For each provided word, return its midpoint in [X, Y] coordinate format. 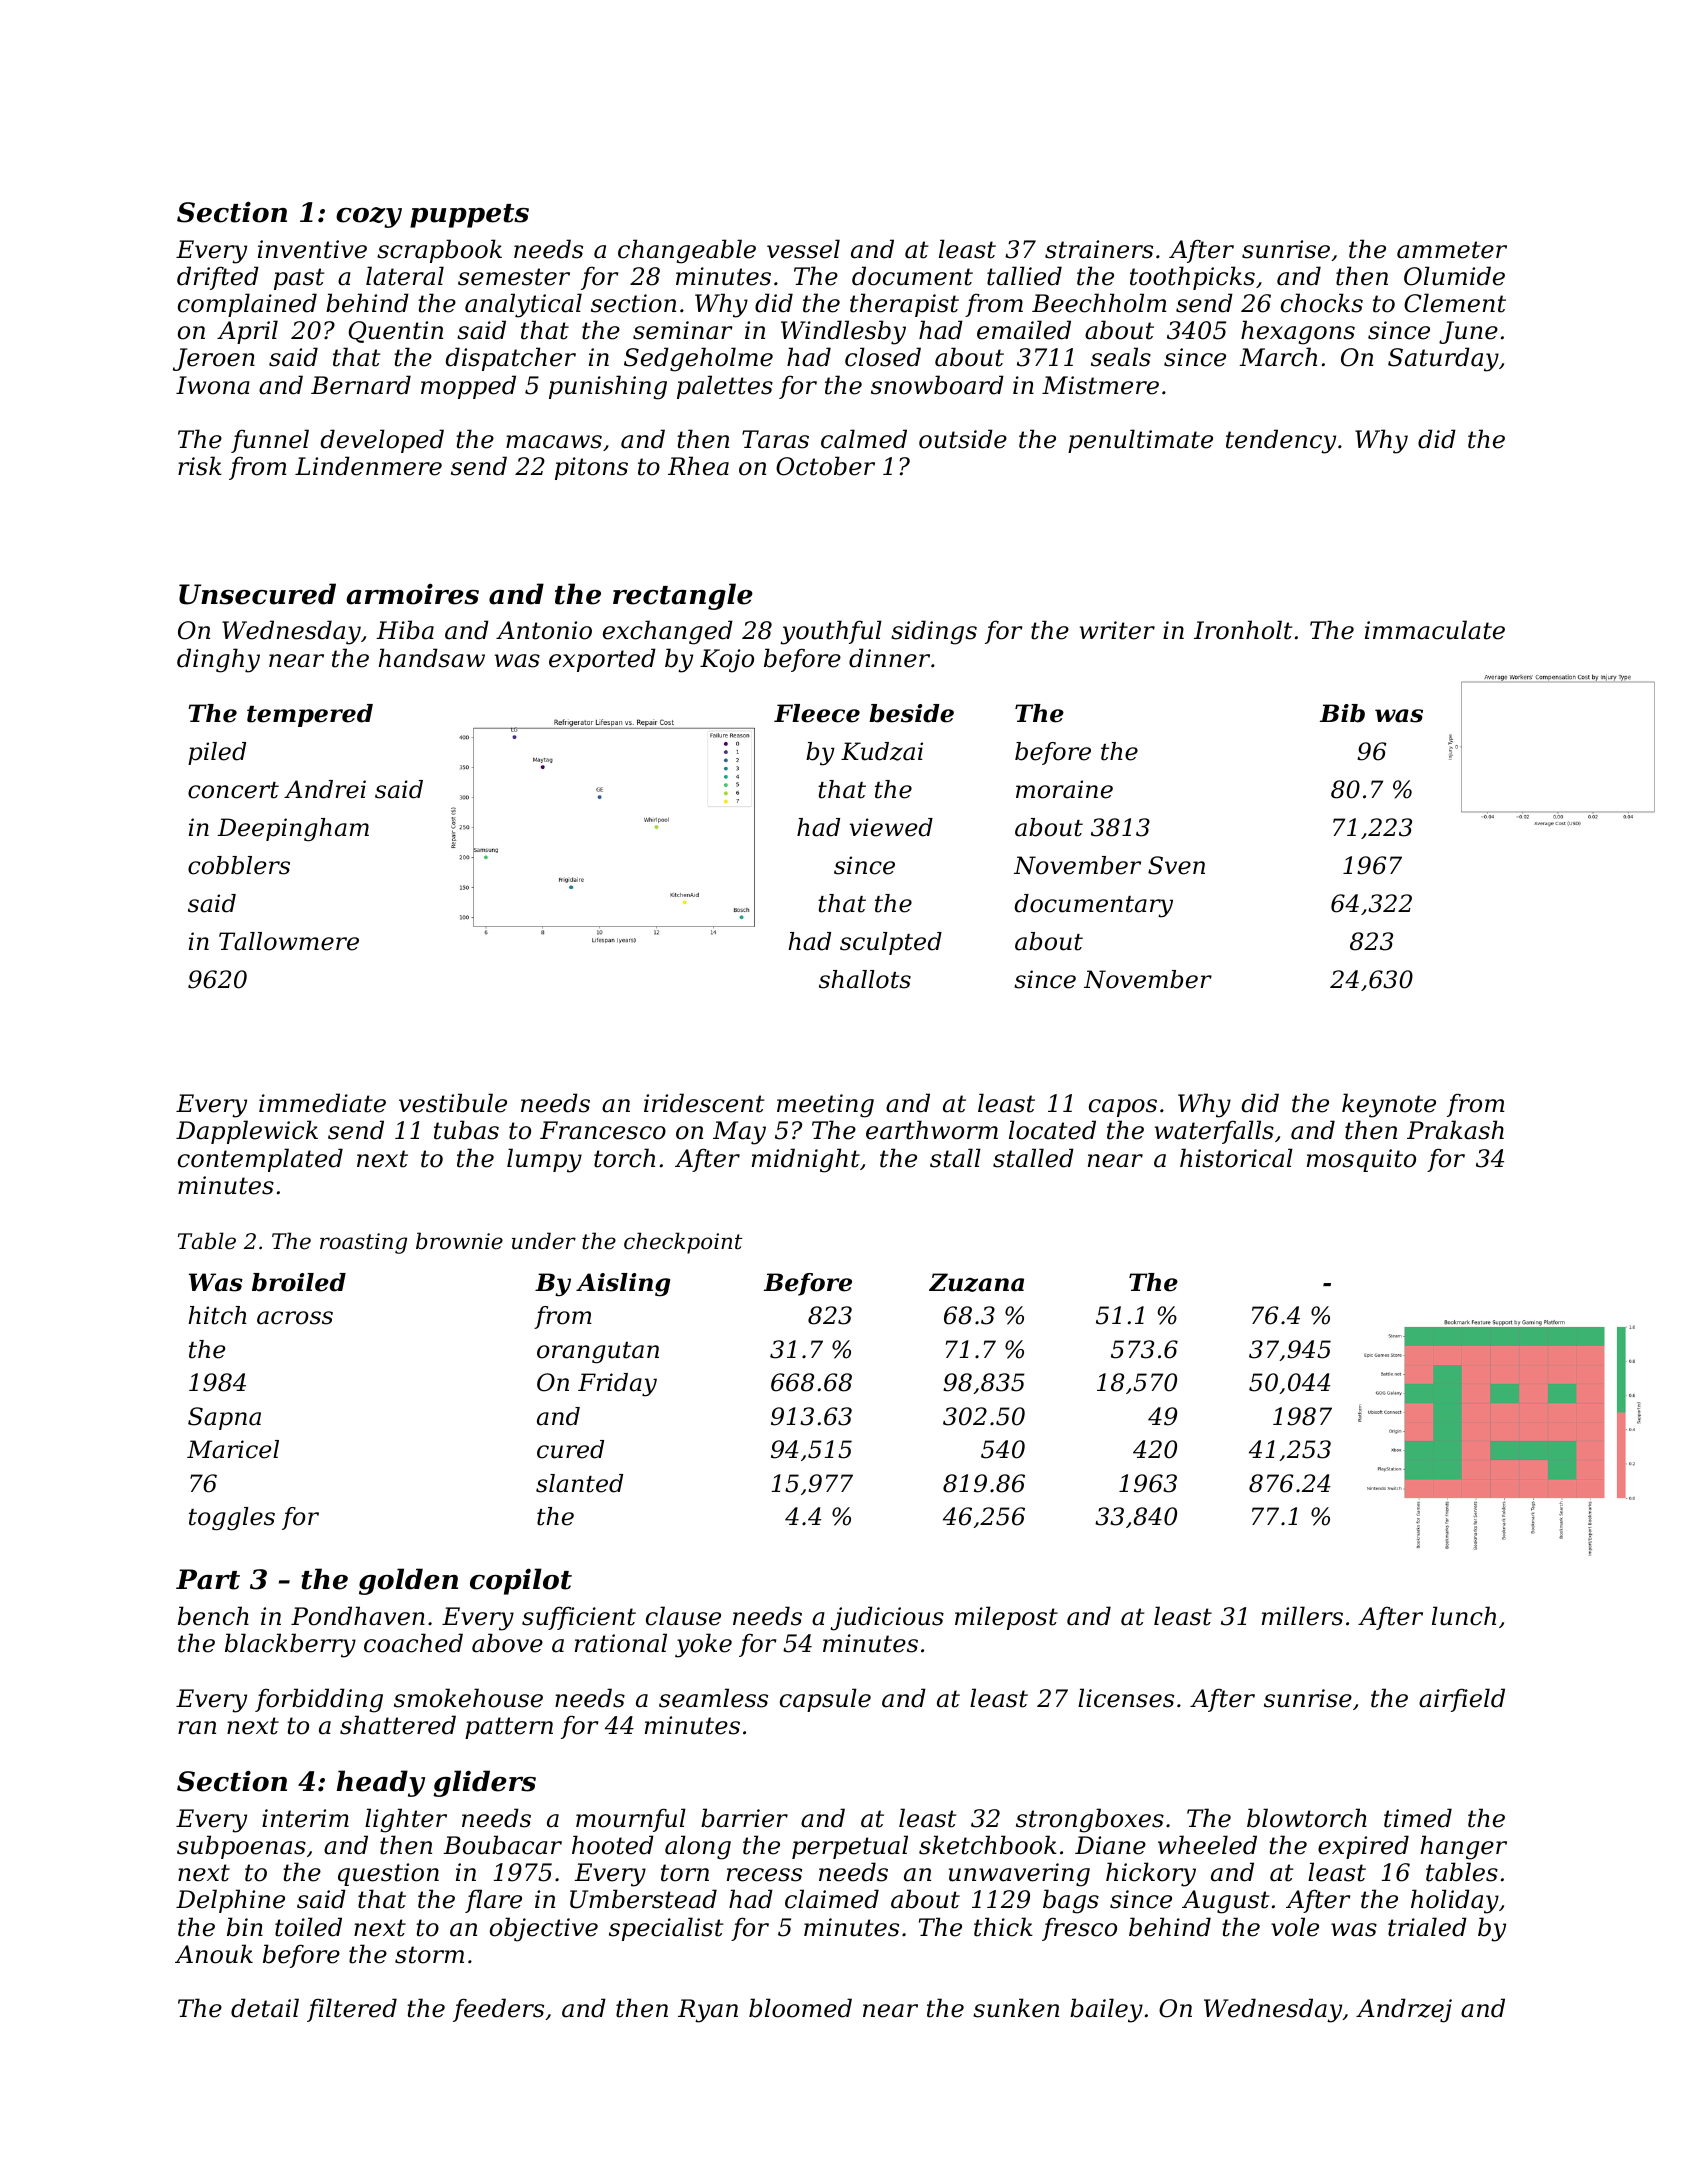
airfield [1462, 1700]
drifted [218, 278]
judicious [887, 1618]
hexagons [1298, 332]
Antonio [544, 630]
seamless [713, 1698]
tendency [1281, 441]
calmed [864, 439]
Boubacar [502, 1845]
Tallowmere [289, 941]
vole [1295, 1927]
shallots [865, 979]
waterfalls [1214, 1132]
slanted [579, 1483]
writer [1117, 630]
